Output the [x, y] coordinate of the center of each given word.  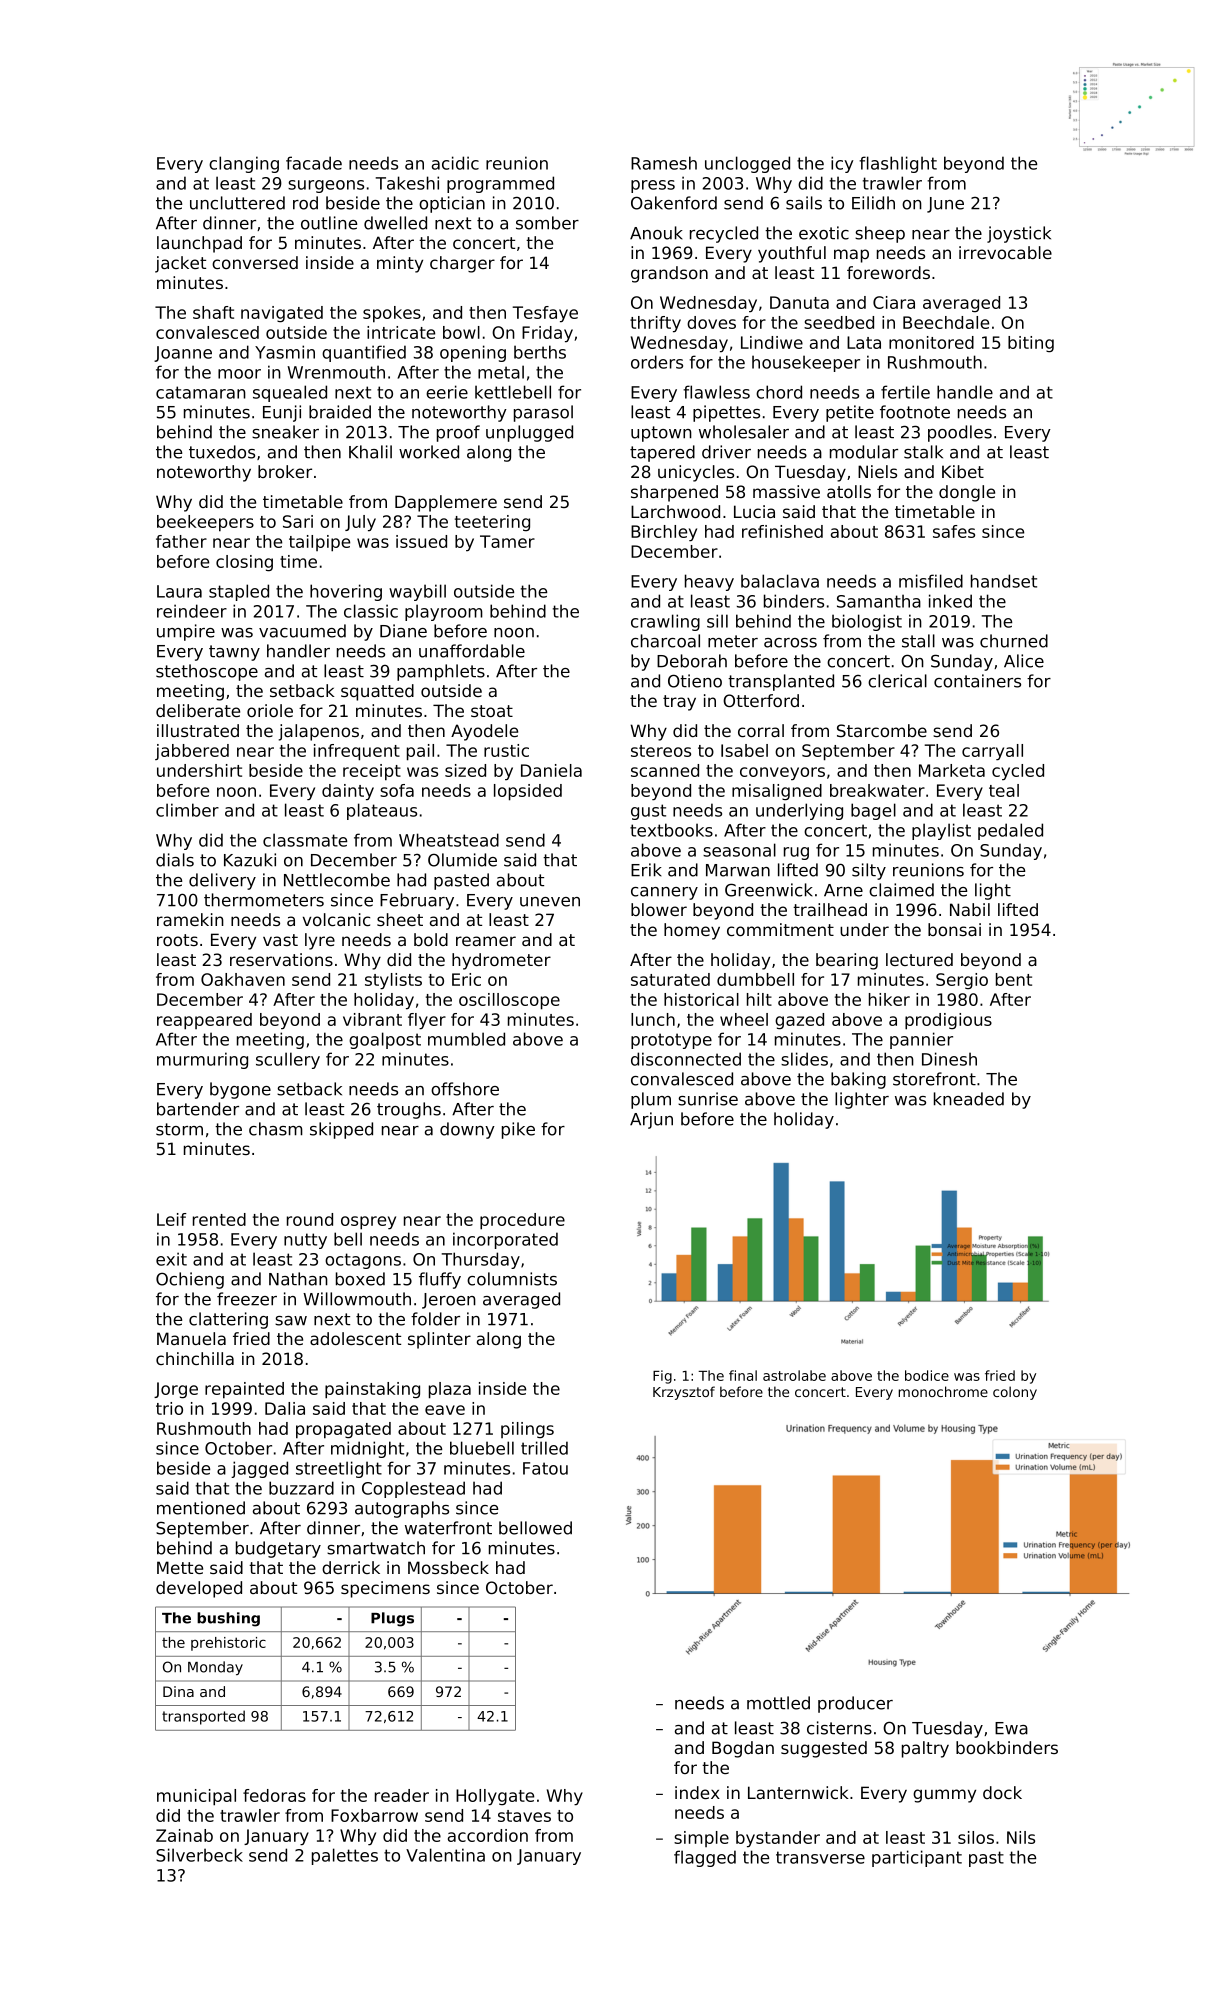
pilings [527, 1430]
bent [1014, 979]
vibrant [372, 1019]
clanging [244, 164]
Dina [178, 1691]
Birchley [664, 533]
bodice [927, 1375]
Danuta [799, 302]
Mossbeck [448, 1567]
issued [421, 541]
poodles [960, 433]
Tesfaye [545, 314]
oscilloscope [509, 1001]
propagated [343, 1430]
